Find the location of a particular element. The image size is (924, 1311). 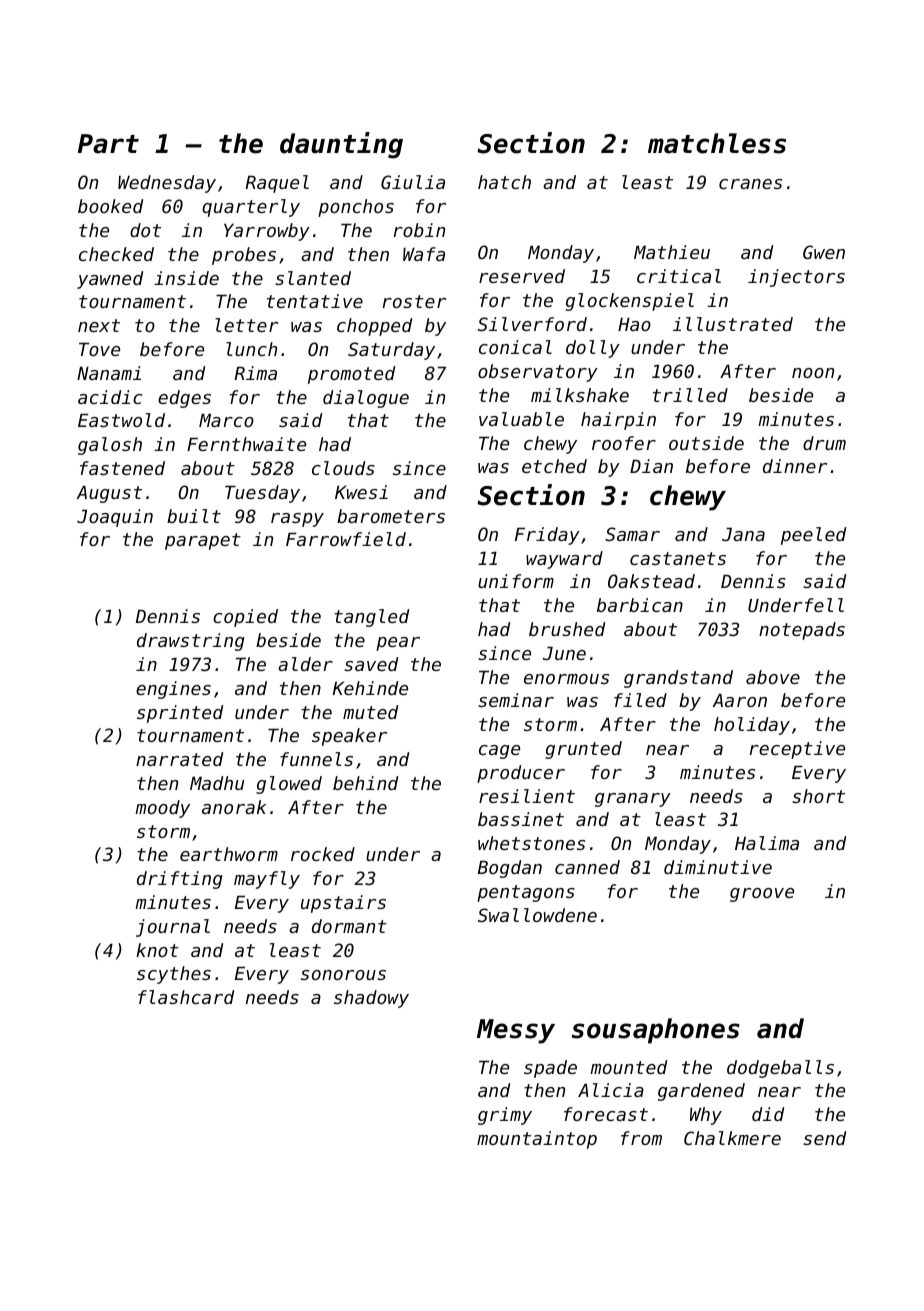

flashcard is located at coordinates (186, 997).
